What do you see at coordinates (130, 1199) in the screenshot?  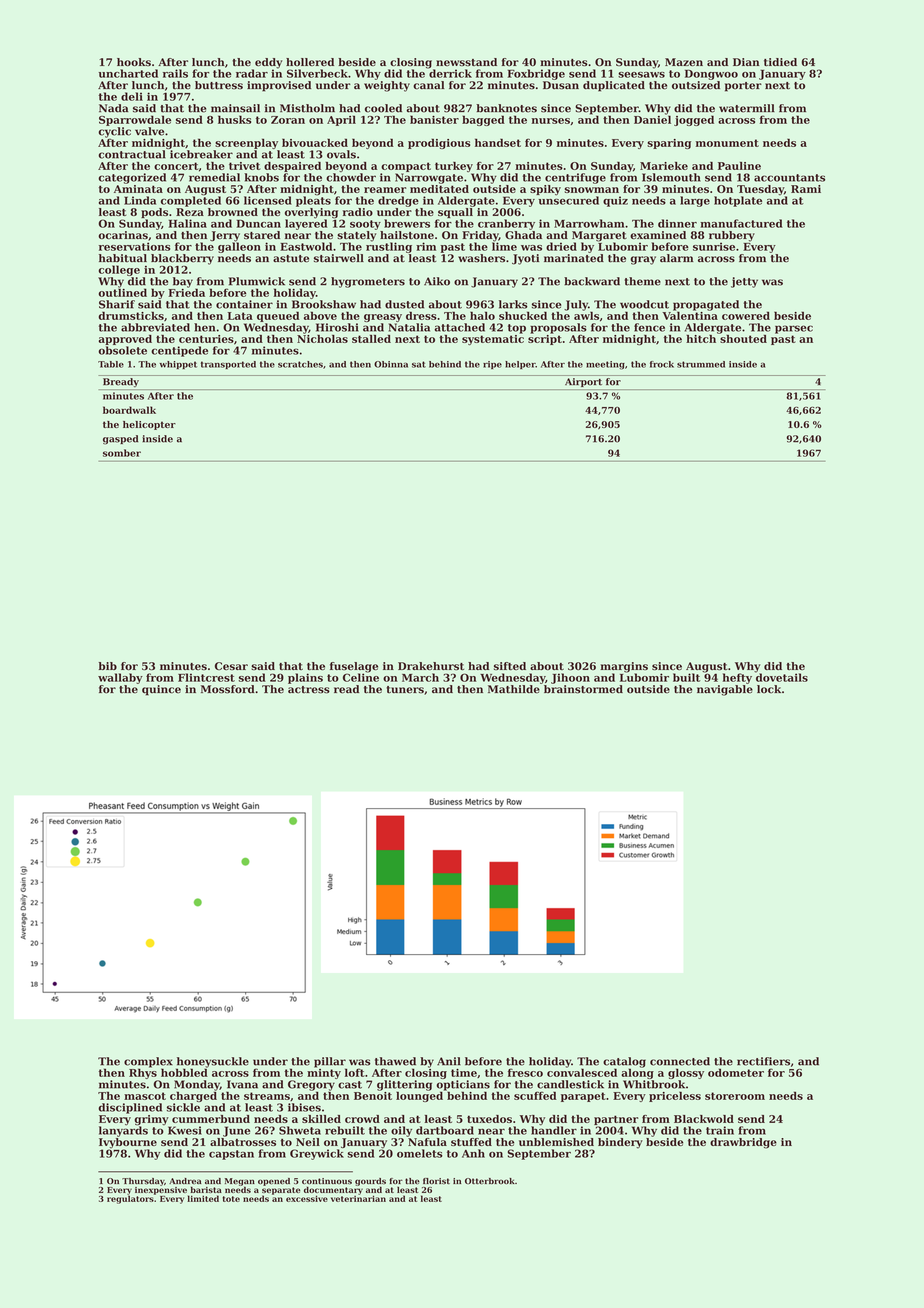 I see `regulators` at bounding box center [130, 1199].
